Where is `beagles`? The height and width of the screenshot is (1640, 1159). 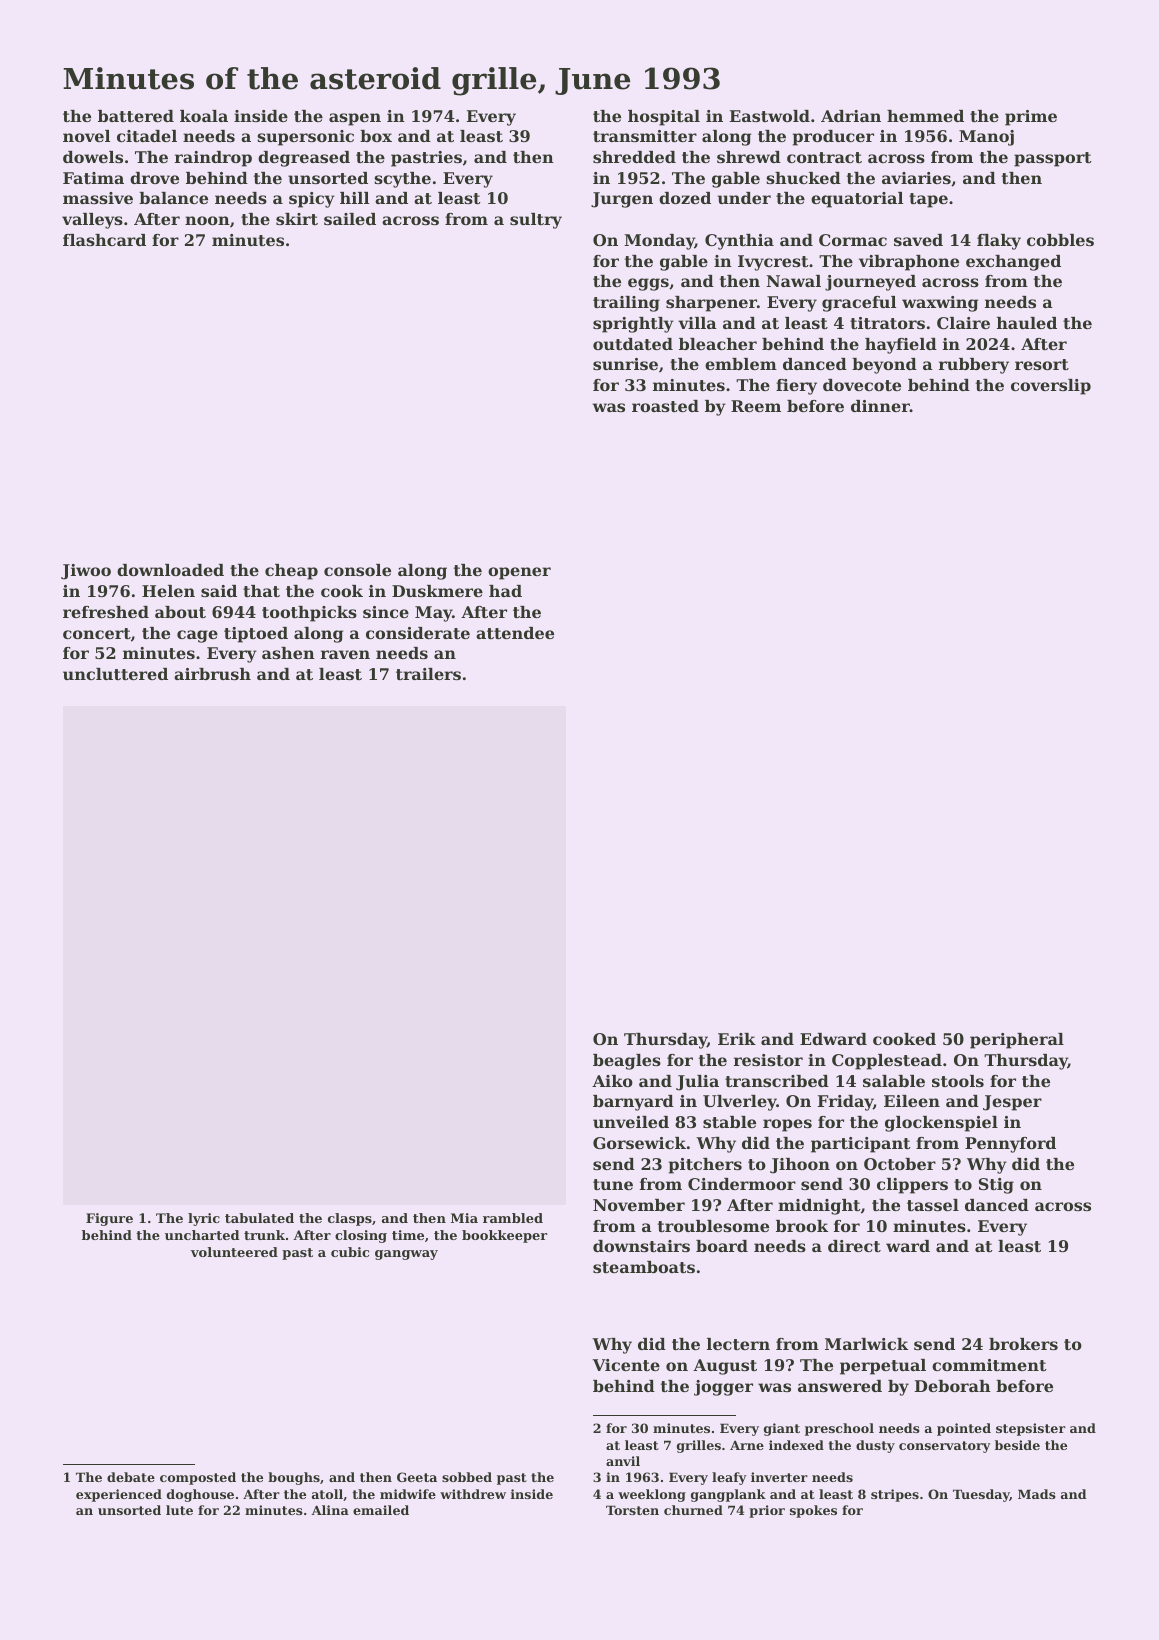
beagles is located at coordinates (627, 1062).
